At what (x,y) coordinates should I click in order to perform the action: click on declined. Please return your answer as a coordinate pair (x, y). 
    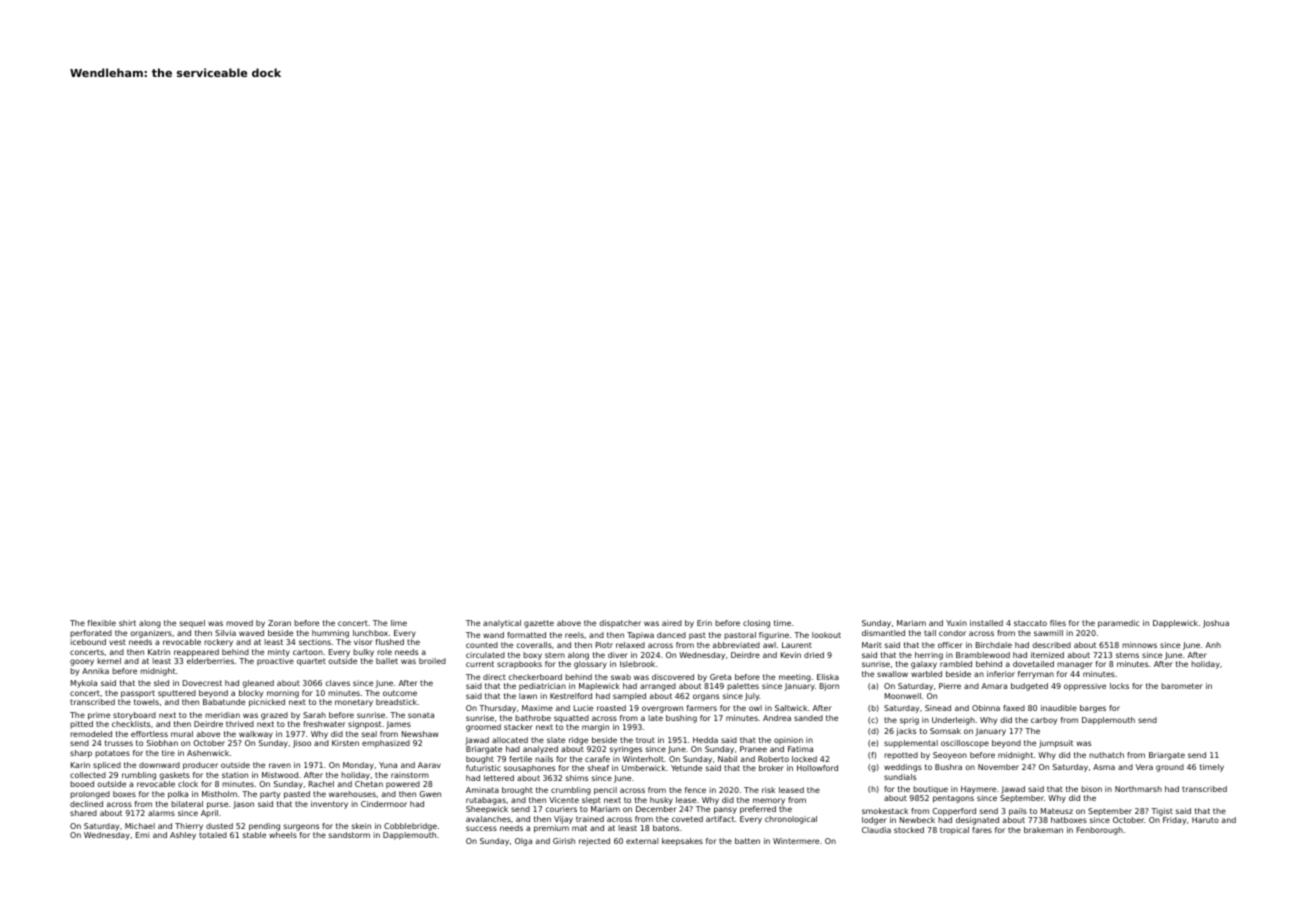
    Looking at the image, I should click on (86, 804).
